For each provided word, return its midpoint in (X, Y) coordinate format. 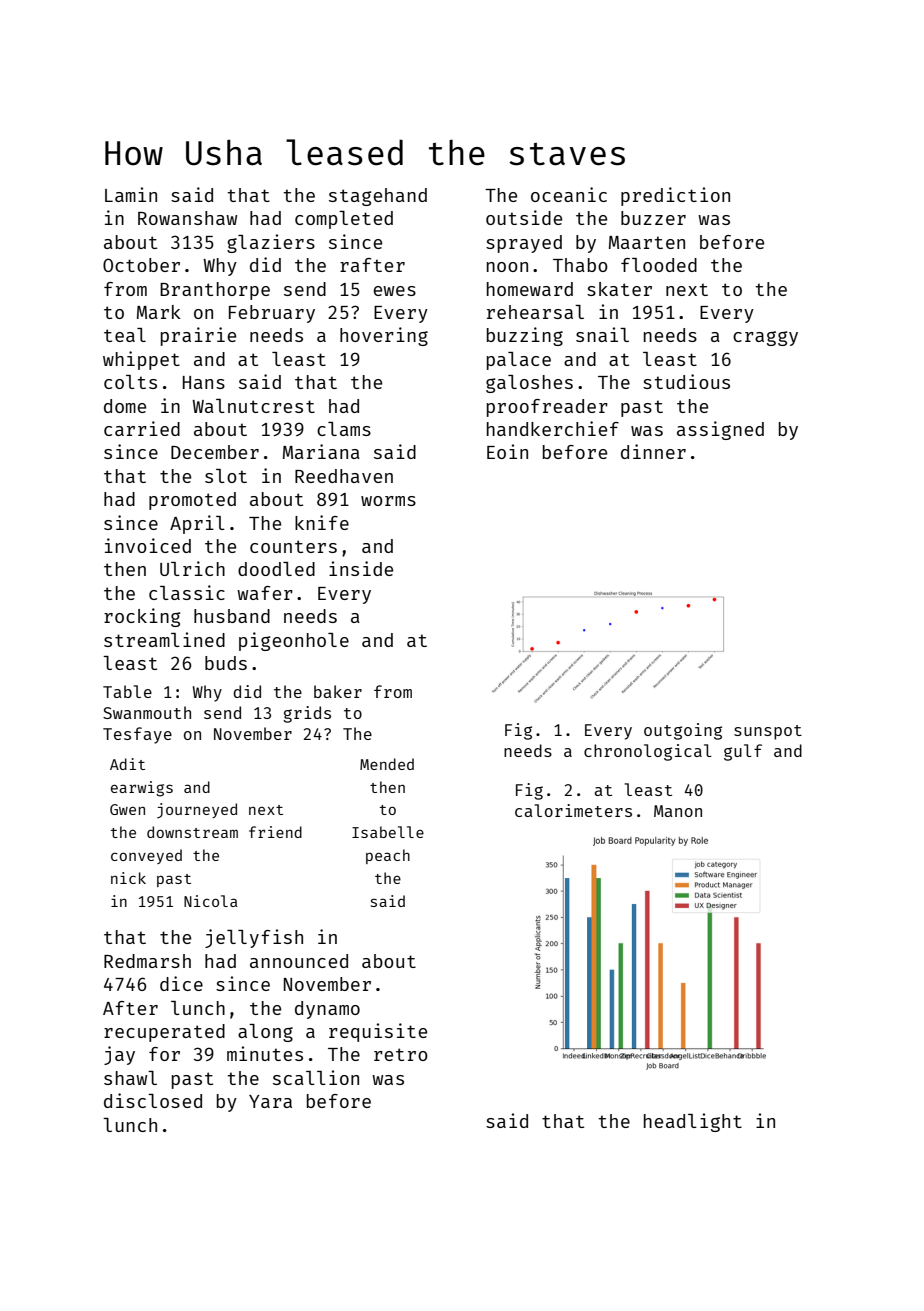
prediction (675, 196)
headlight (693, 1122)
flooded (659, 265)
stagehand (378, 197)
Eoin (507, 451)
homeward (530, 289)
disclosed (153, 1100)
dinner (653, 451)
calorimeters (573, 810)
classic (187, 592)
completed (344, 220)
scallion (316, 1077)
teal (125, 335)
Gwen (127, 809)
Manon (678, 811)
